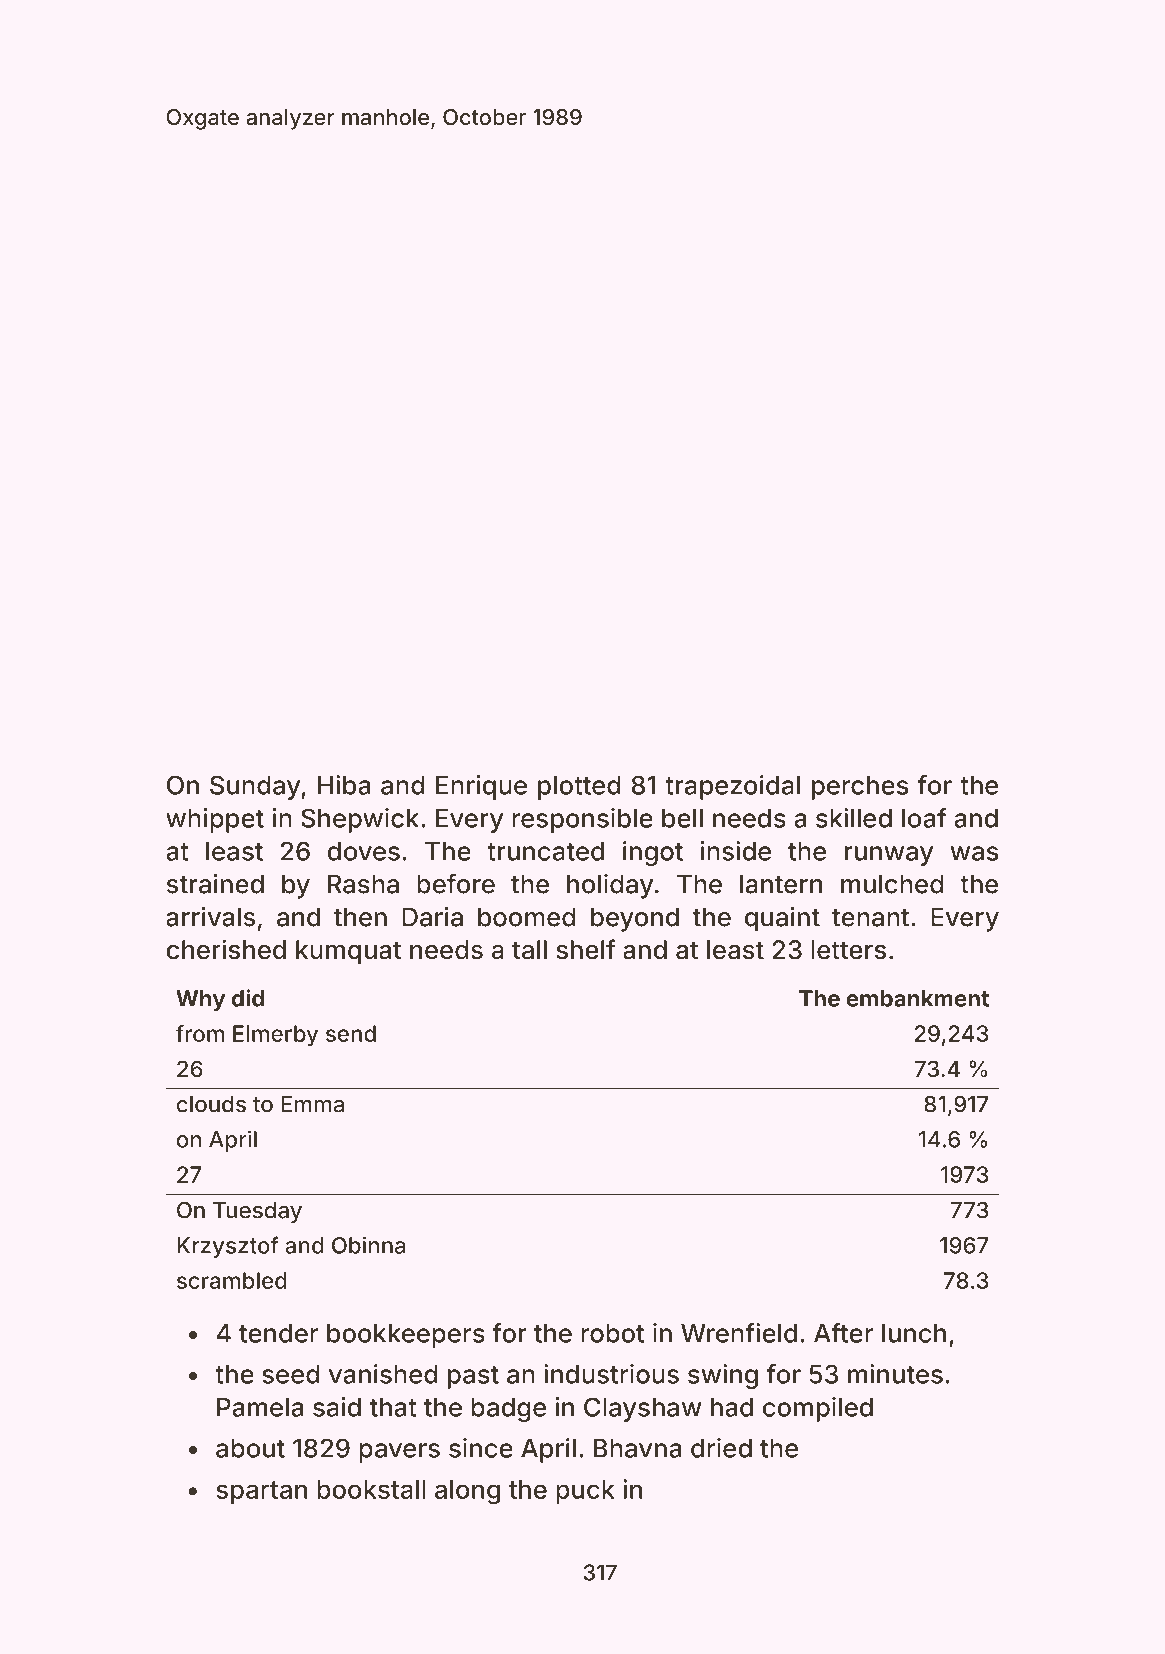 The height and width of the image is (1654, 1165). What do you see at coordinates (351, 1033) in the image?
I see `send` at bounding box center [351, 1033].
